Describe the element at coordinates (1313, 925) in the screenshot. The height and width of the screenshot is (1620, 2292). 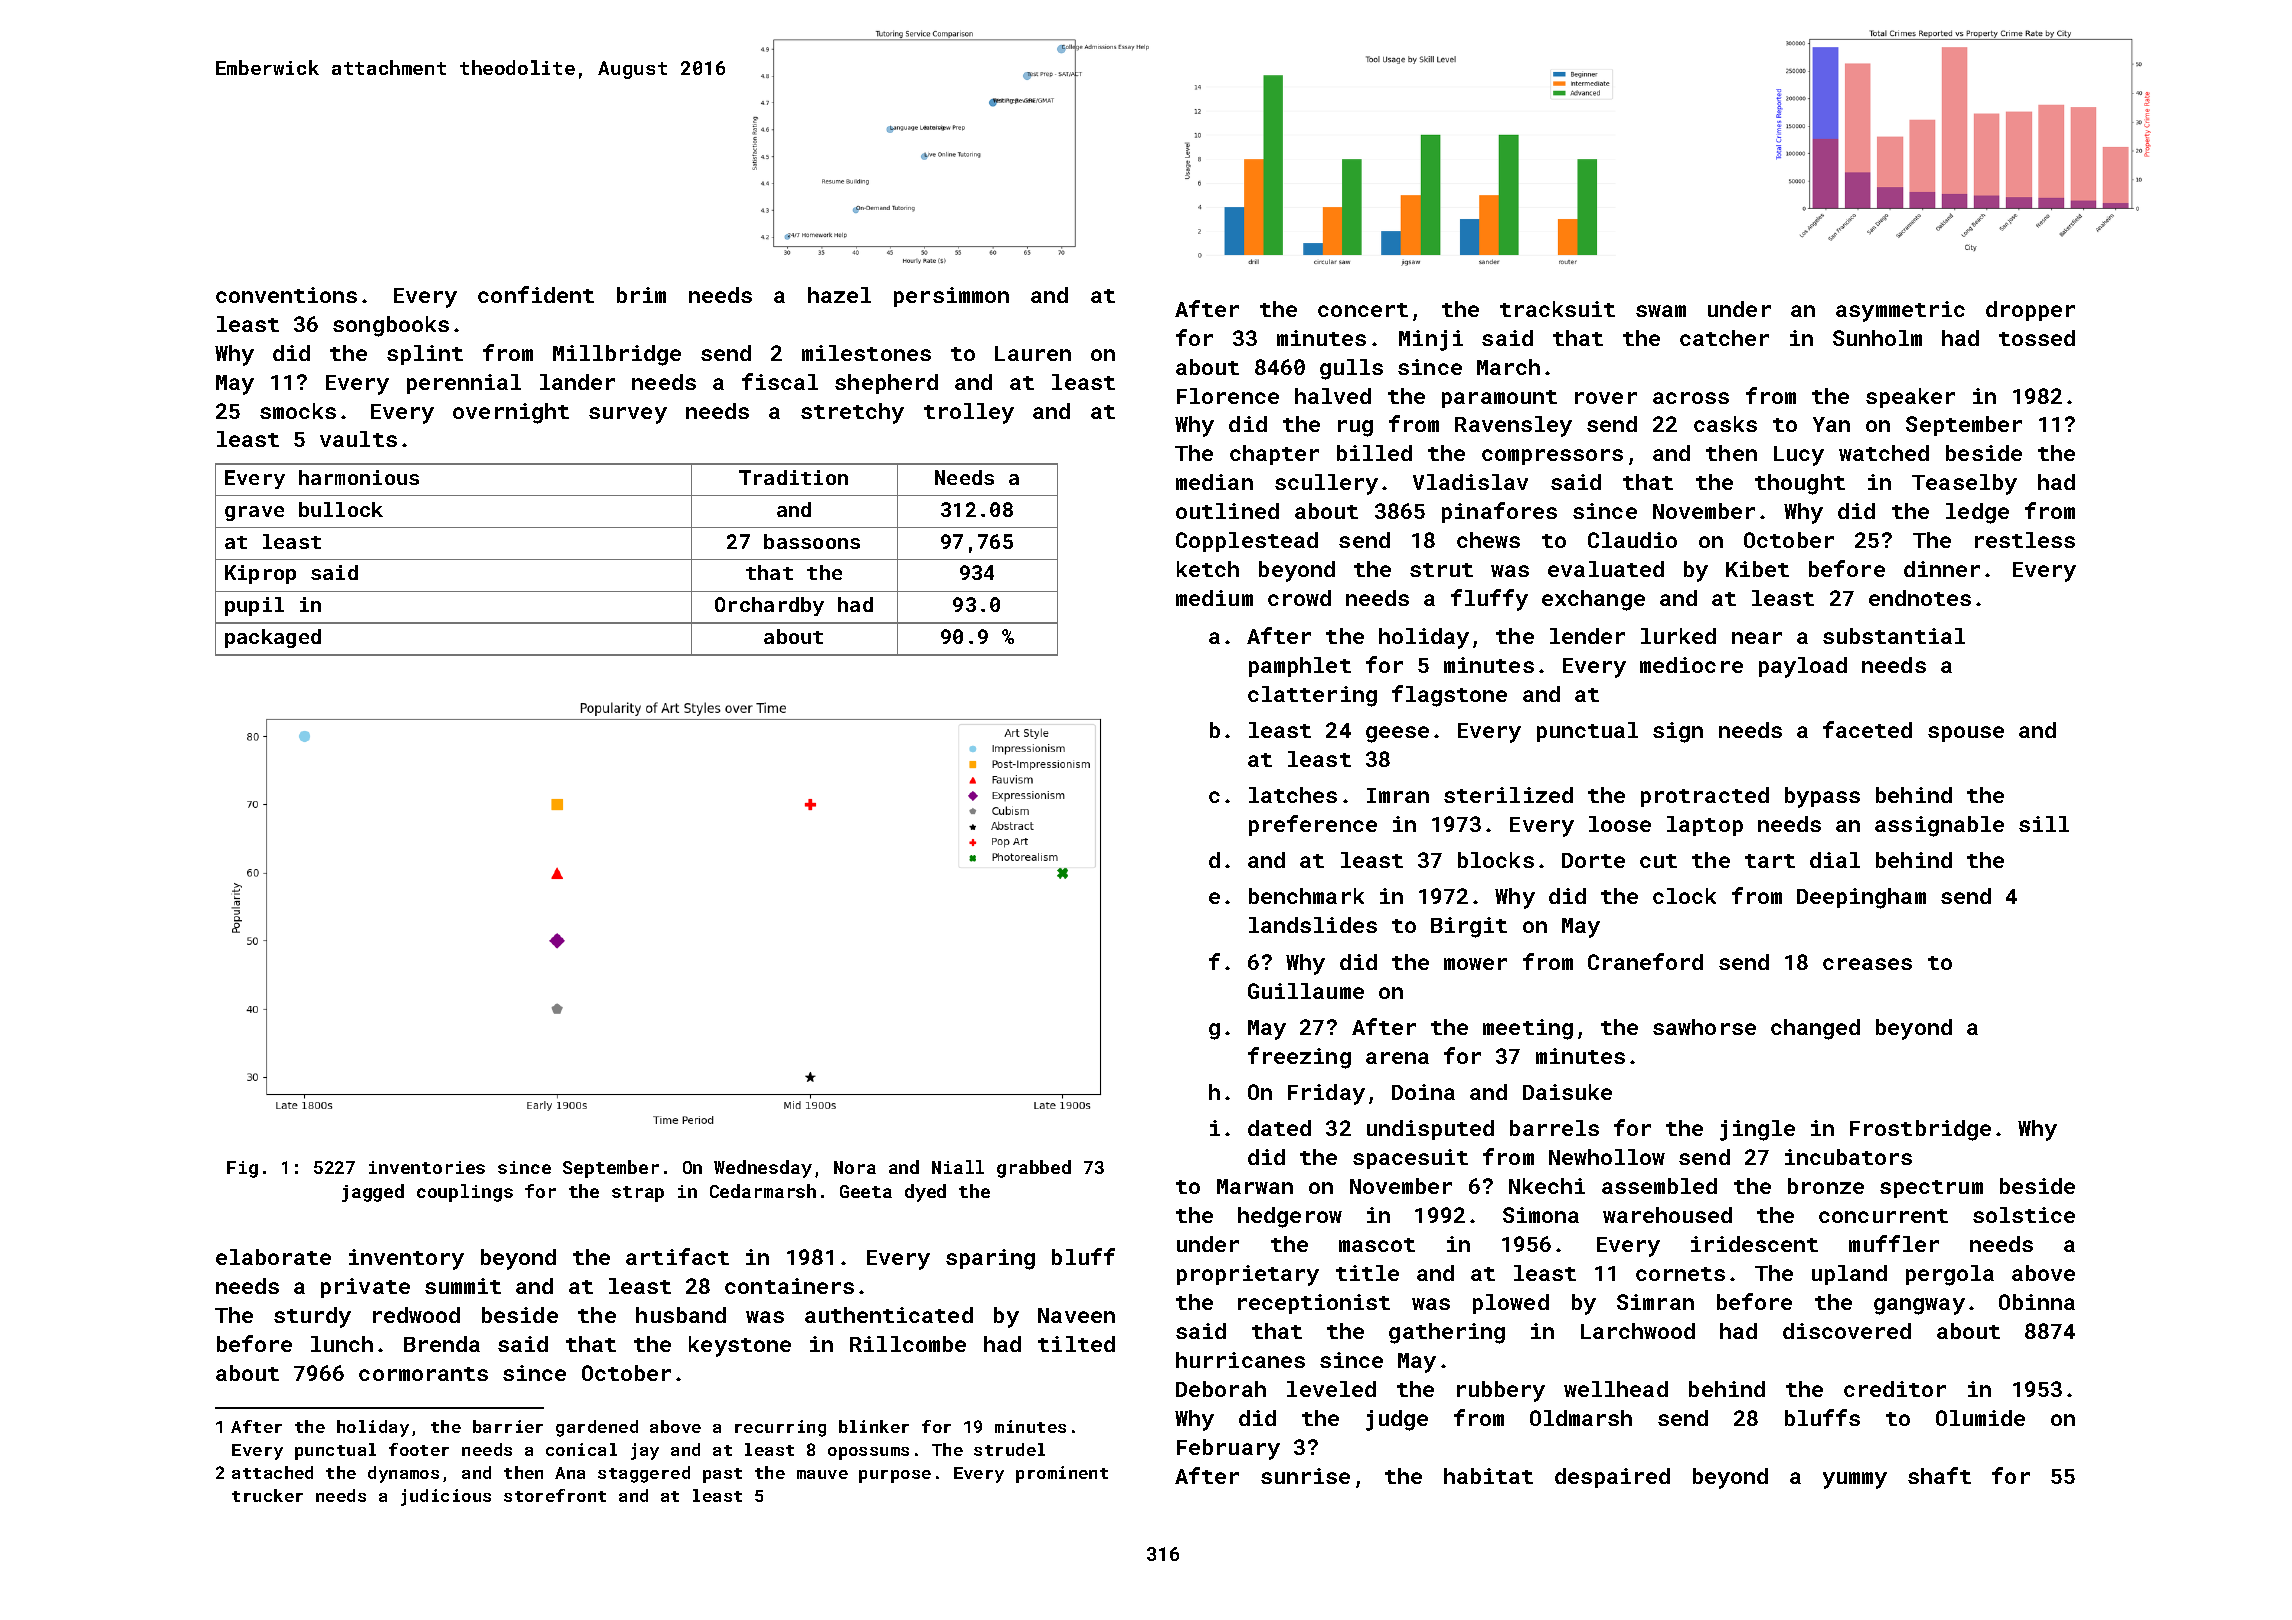
I see `landslides` at that location.
